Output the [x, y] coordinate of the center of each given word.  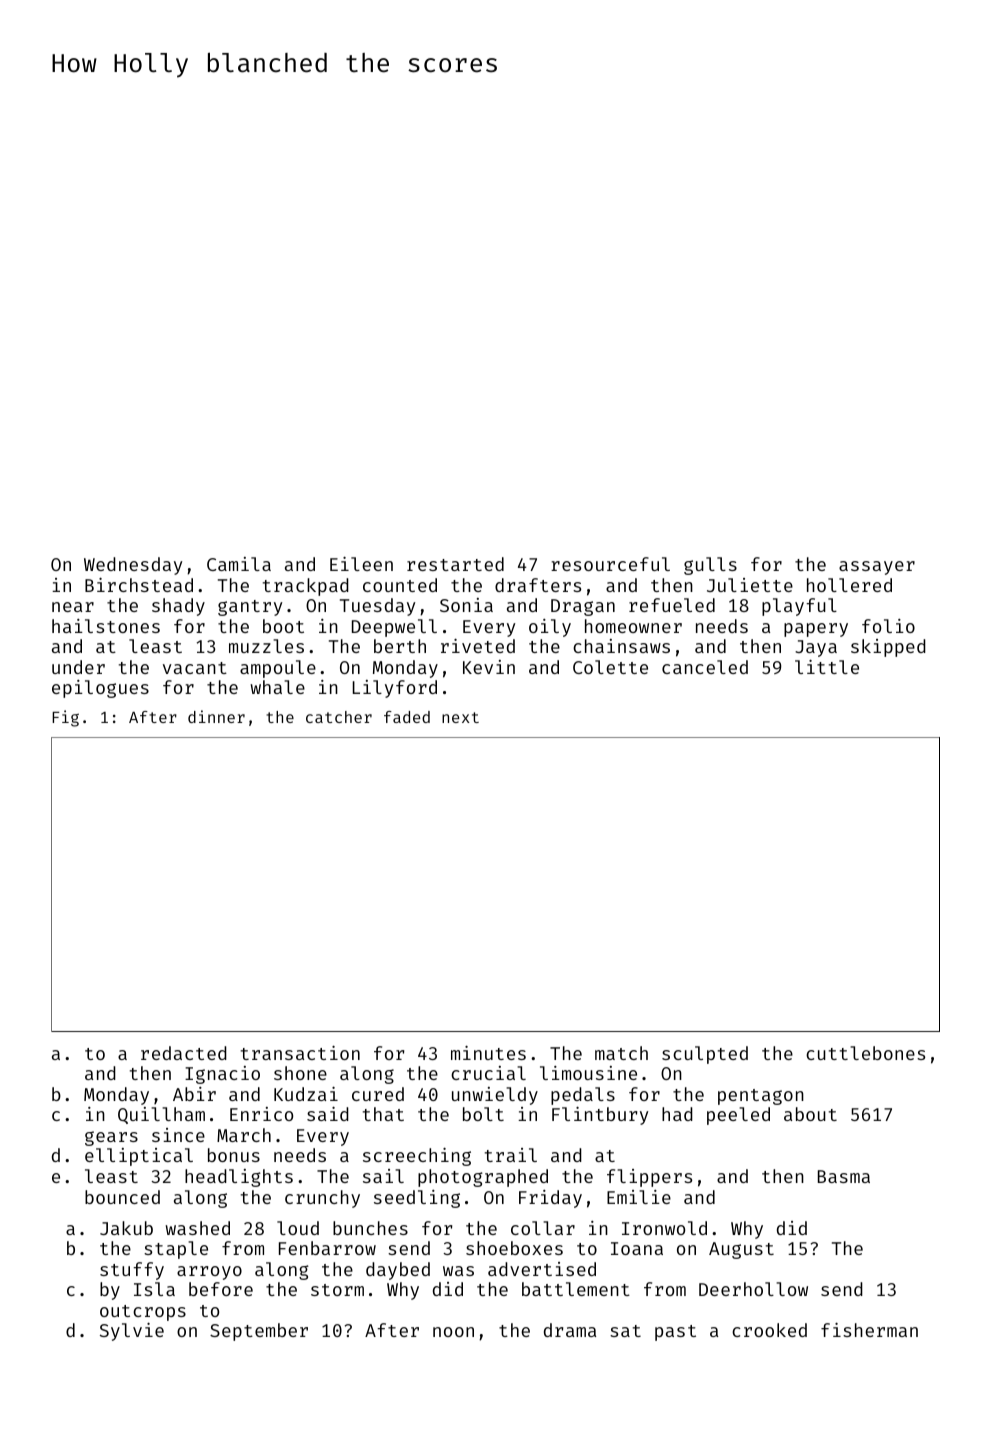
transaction [300, 1053]
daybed [398, 1271]
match [621, 1053]
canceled [705, 667]
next [460, 717]
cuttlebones [865, 1053]
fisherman [869, 1330]
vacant [195, 668]
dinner [216, 716]
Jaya [816, 648]
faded [407, 717]
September [259, 1332]
